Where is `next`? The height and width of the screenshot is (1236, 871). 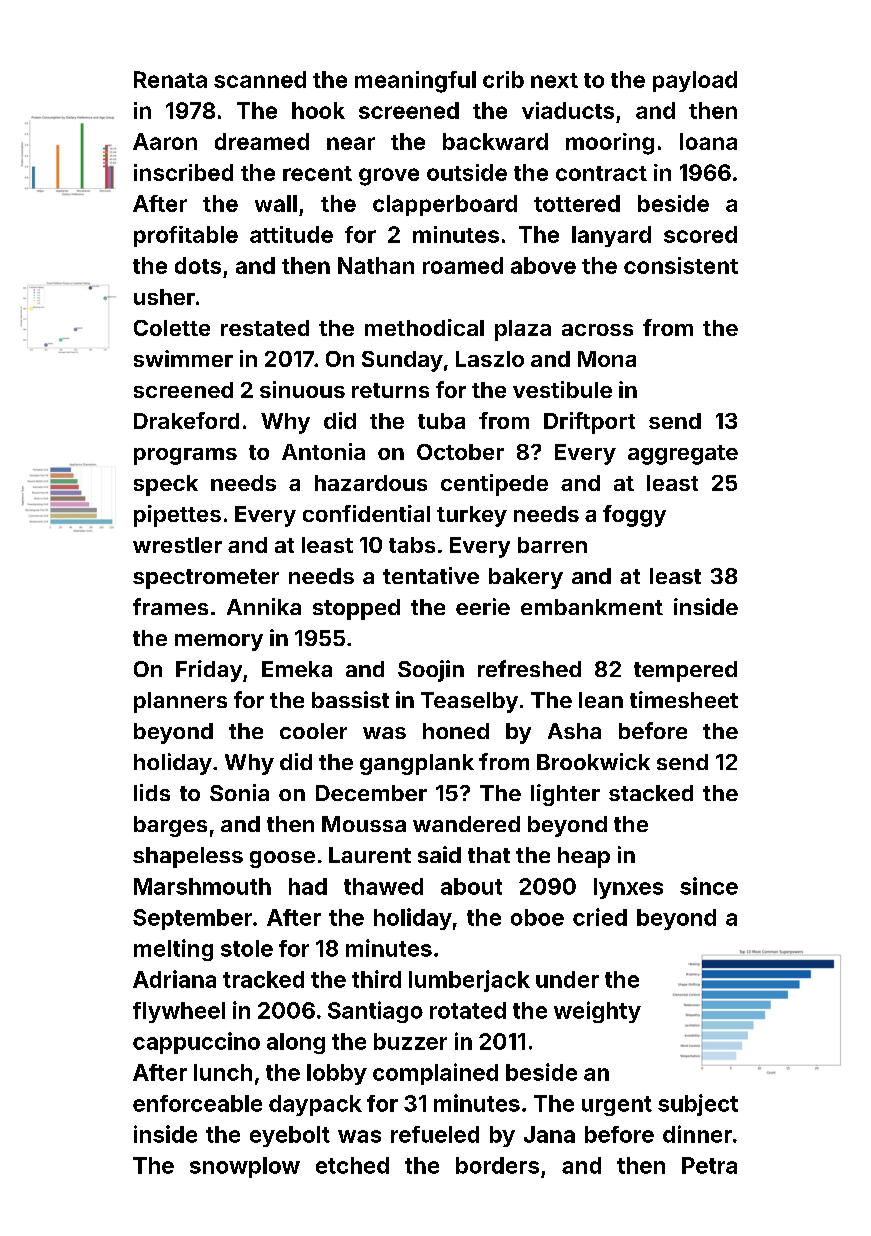
next is located at coordinates (554, 80).
